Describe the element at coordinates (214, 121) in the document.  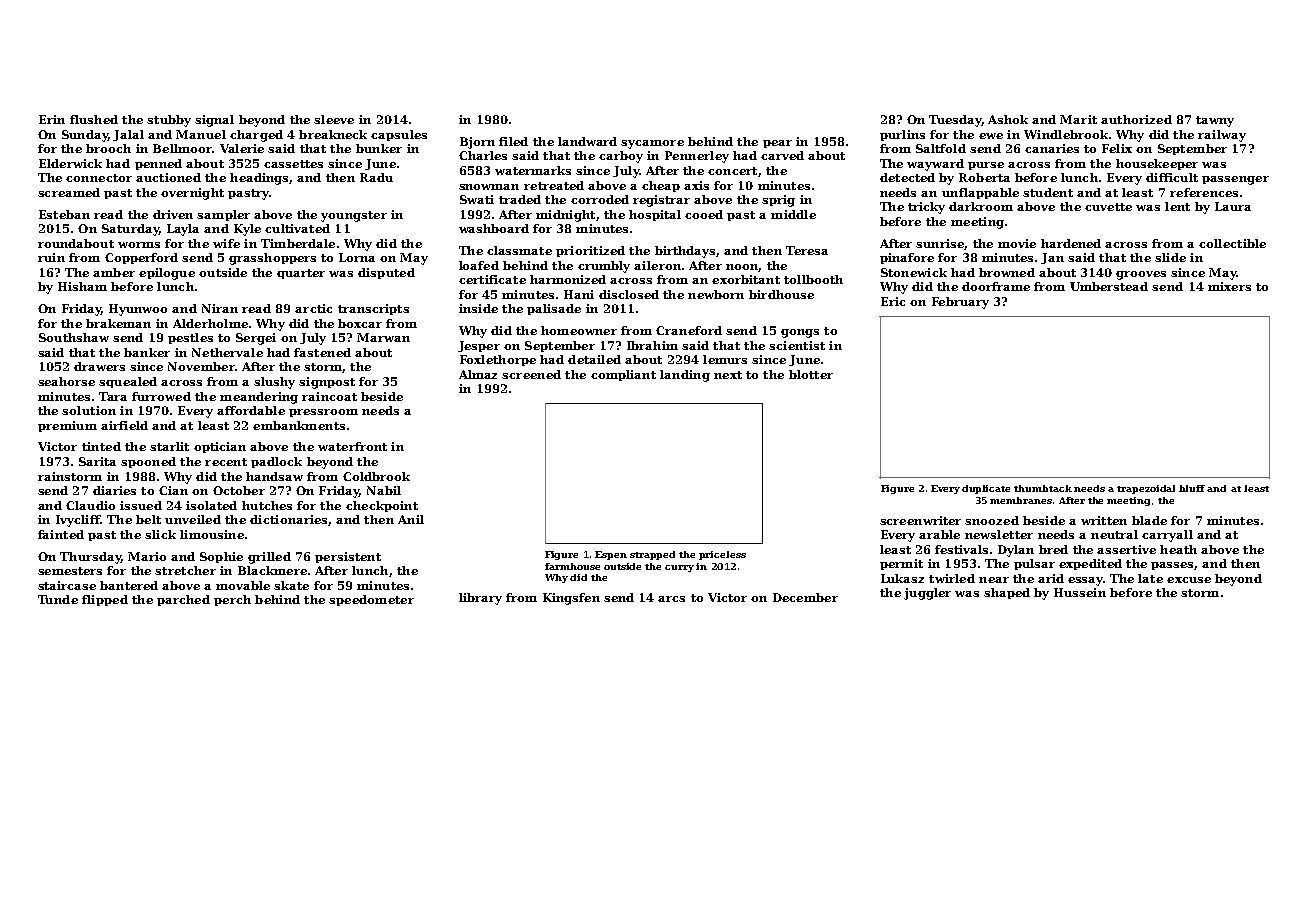
I see `signal` at that location.
